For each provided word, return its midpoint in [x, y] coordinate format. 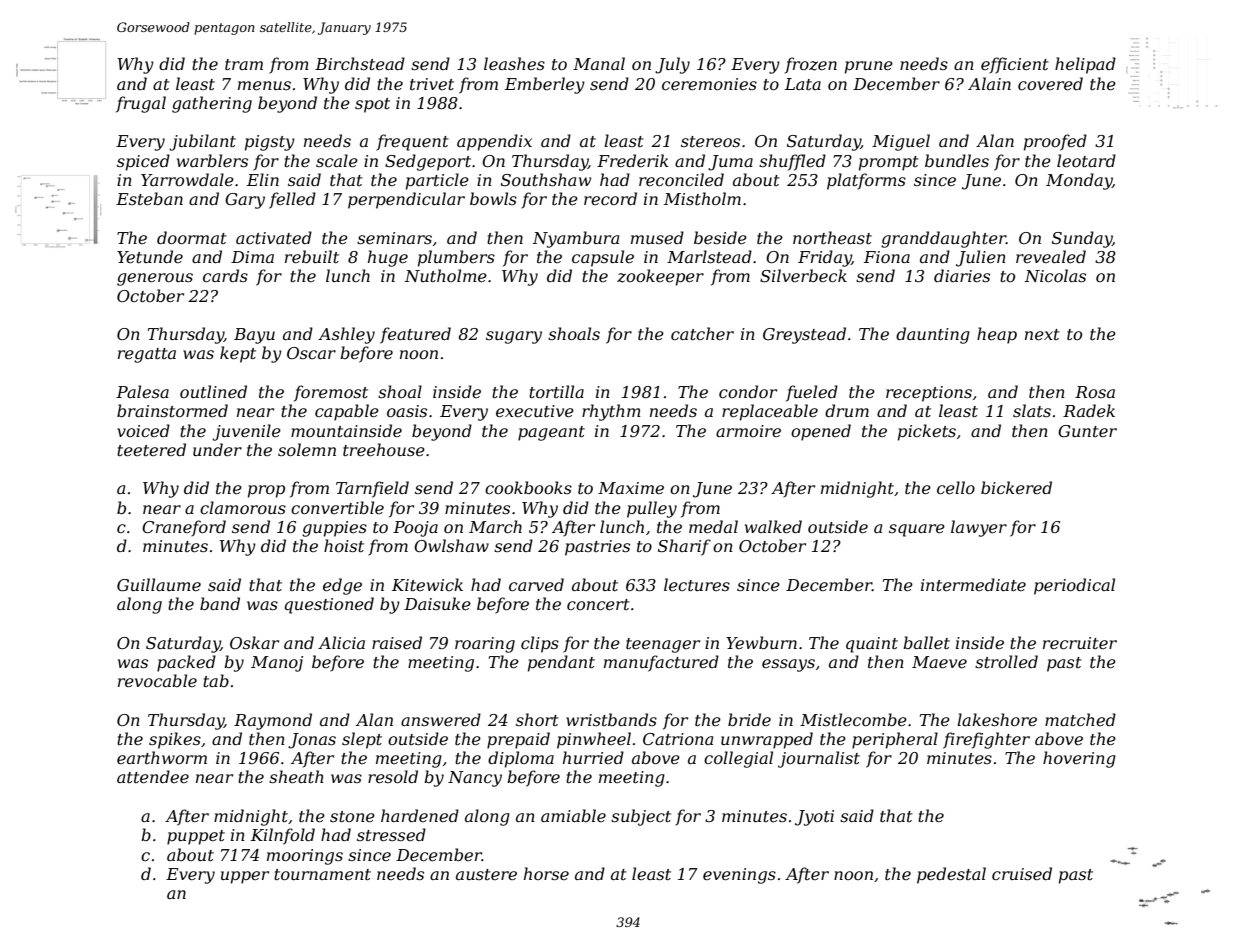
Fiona [887, 257]
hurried [593, 757]
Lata [803, 84]
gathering [212, 104]
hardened [420, 815]
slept [362, 740]
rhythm [611, 412]
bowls [493, 198]
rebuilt [312, 256]
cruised [1022, 873]
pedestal [951, 875]
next [1042, 334]
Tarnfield [372, 489]
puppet [196, 837]
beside [720, 237]
